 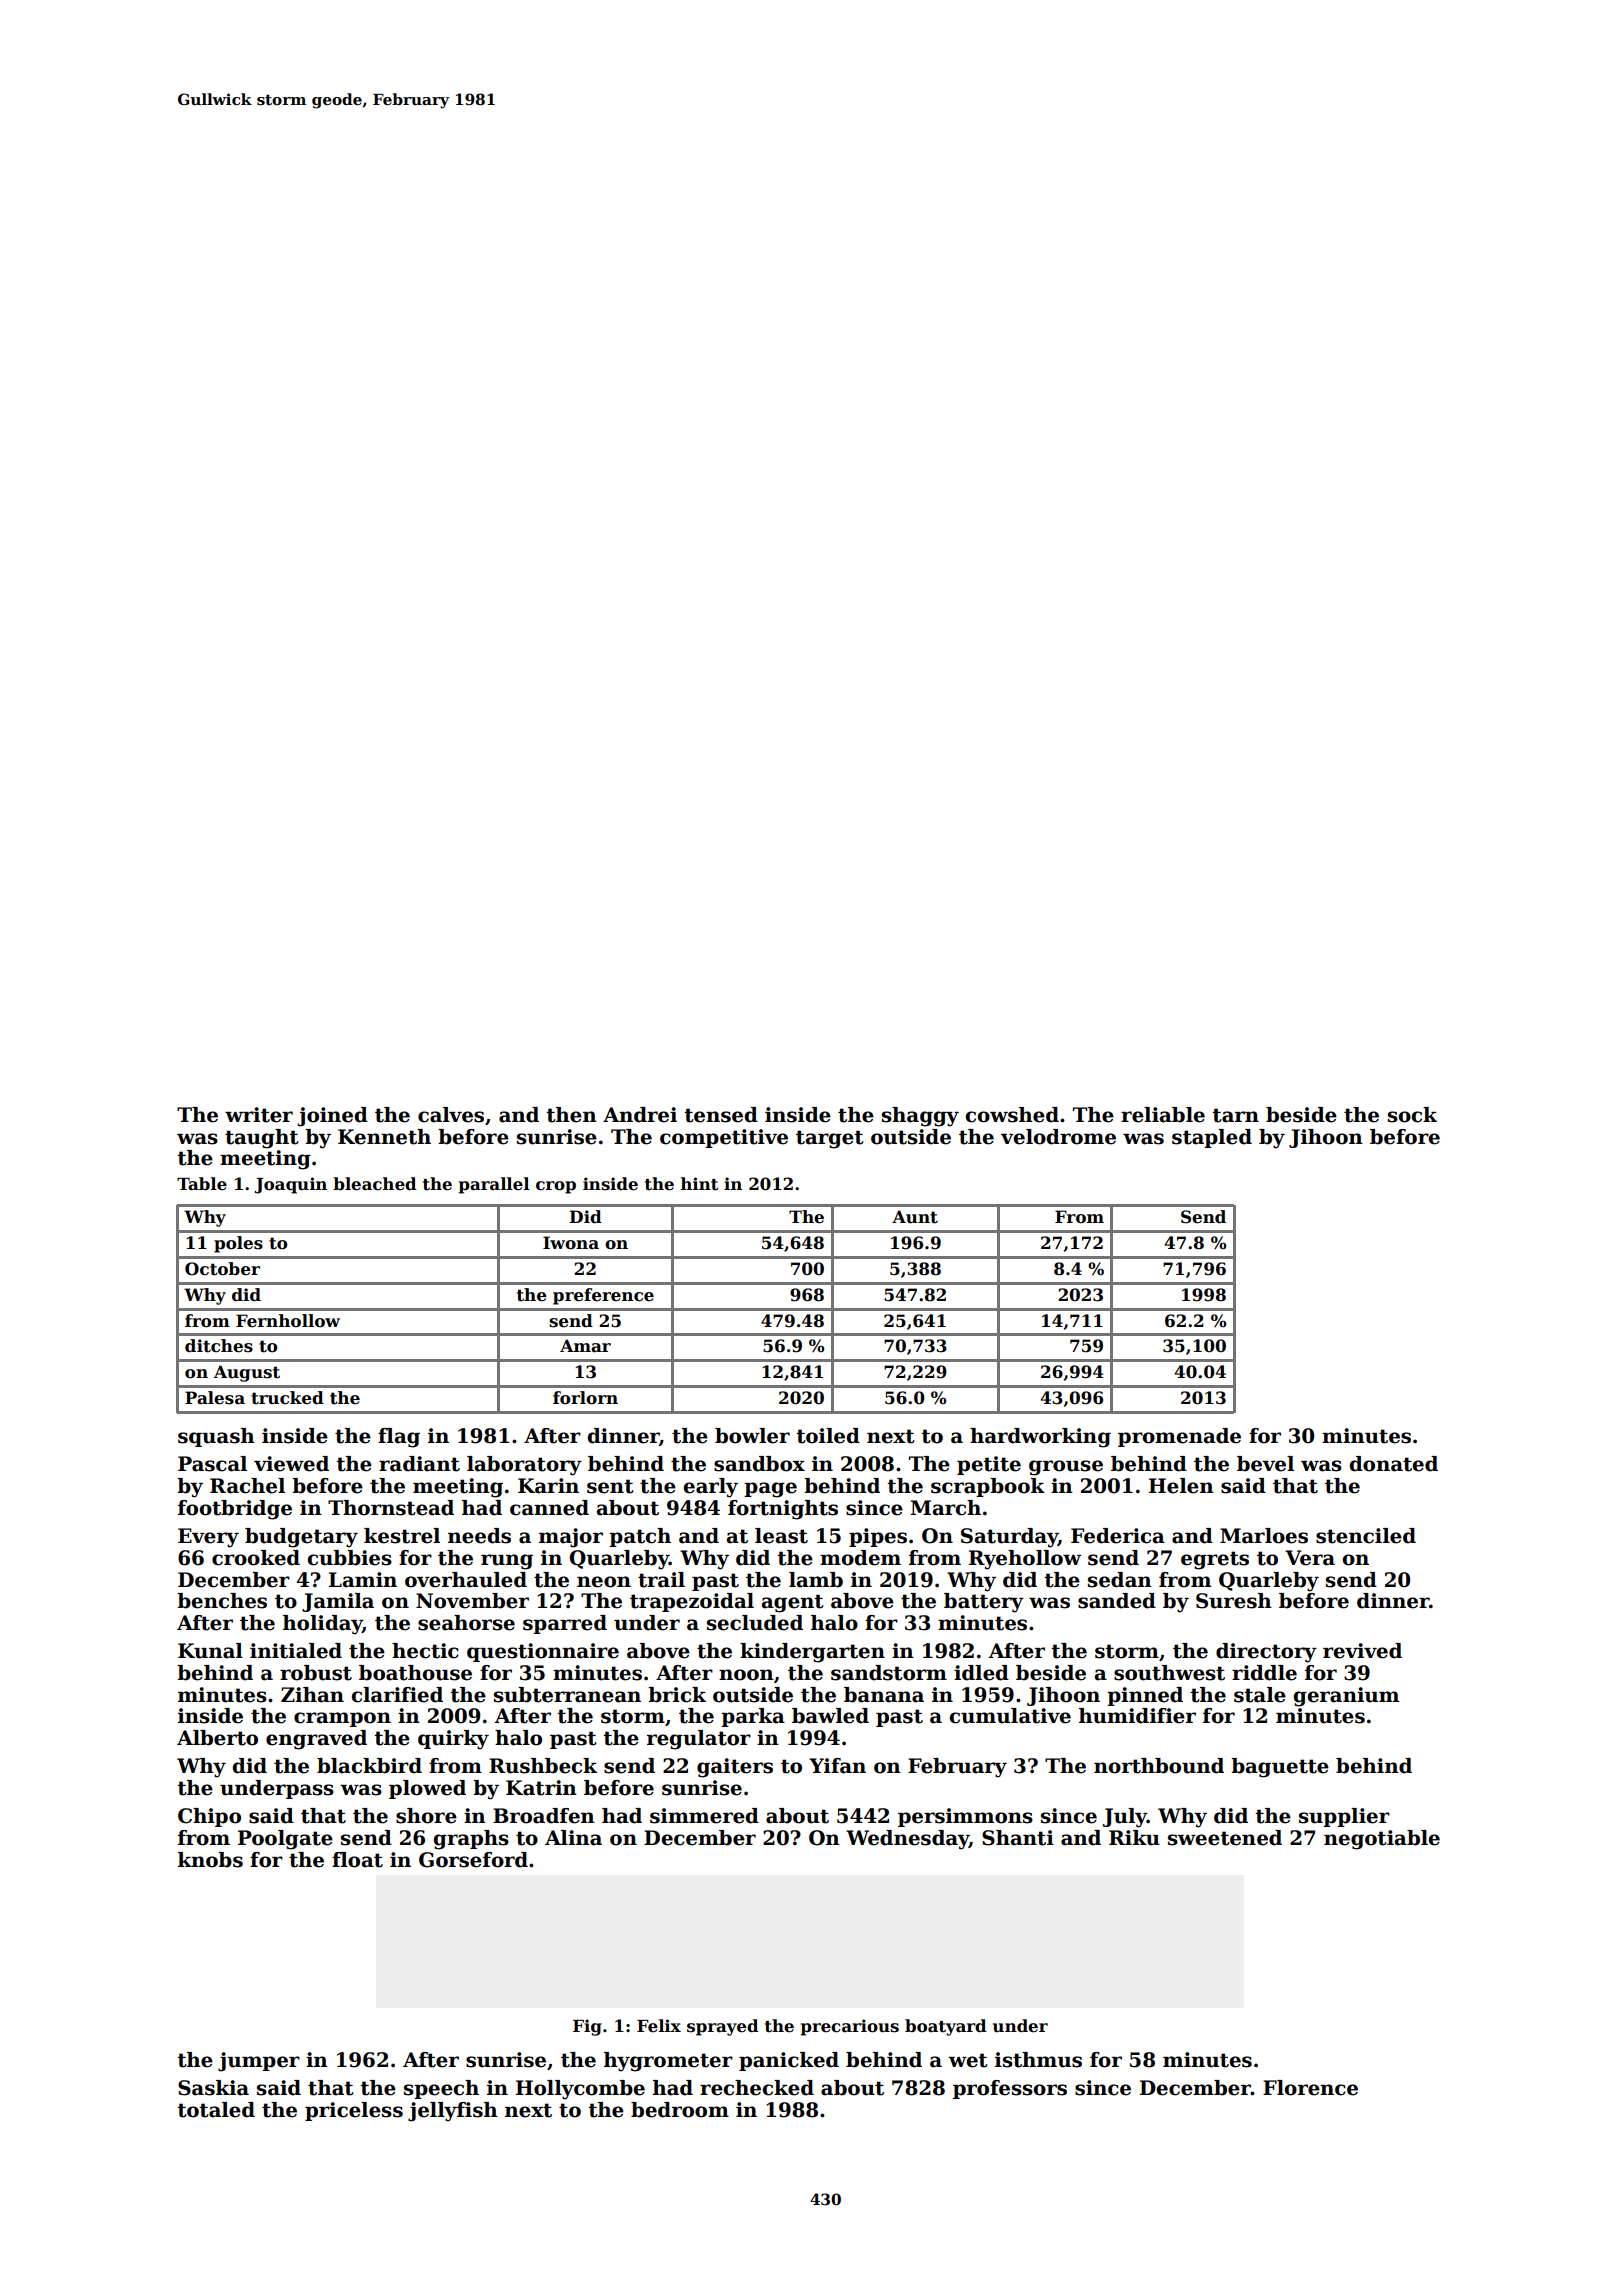 What do you see at coordinates (349, 1558) in the screenshot?
I see `cubbies` at bounding box center [349, 1558].
